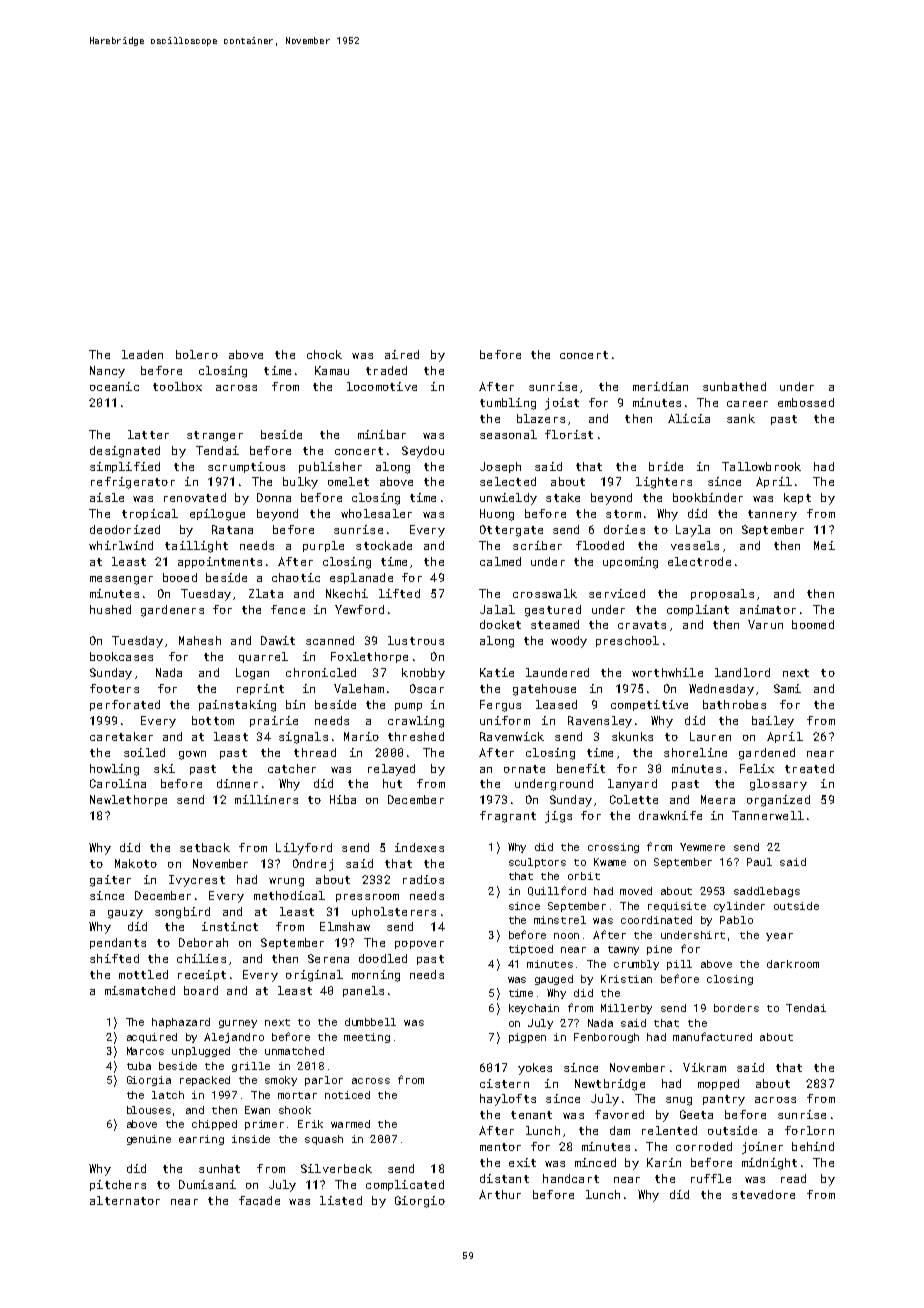 The image size is (924, 1308). Describe the element at coordinates (197, 354) in the screenshot. I see `bolero` at that location.
